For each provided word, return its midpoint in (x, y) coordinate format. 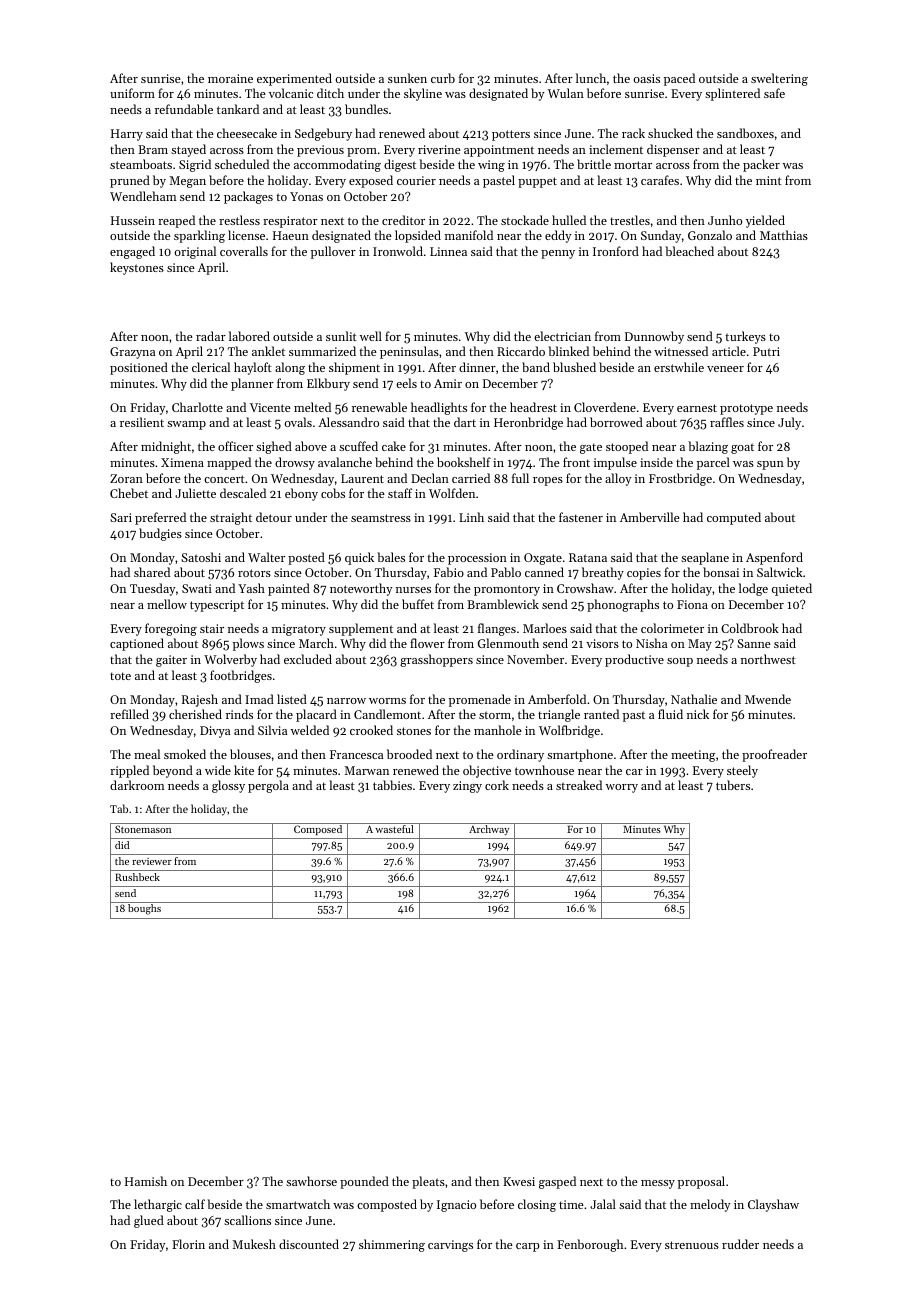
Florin (188, 1244)
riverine (439, 149)
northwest (768, 659)
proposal (701, 1182)
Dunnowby (654, 337)
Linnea (448, 251)
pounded (364, 1182)
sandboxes (745, 133)
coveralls (244, 251)
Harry (127, 135)
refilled (129, 714)
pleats (428, 1182)
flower (427, 643)
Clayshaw (773, 1205)
